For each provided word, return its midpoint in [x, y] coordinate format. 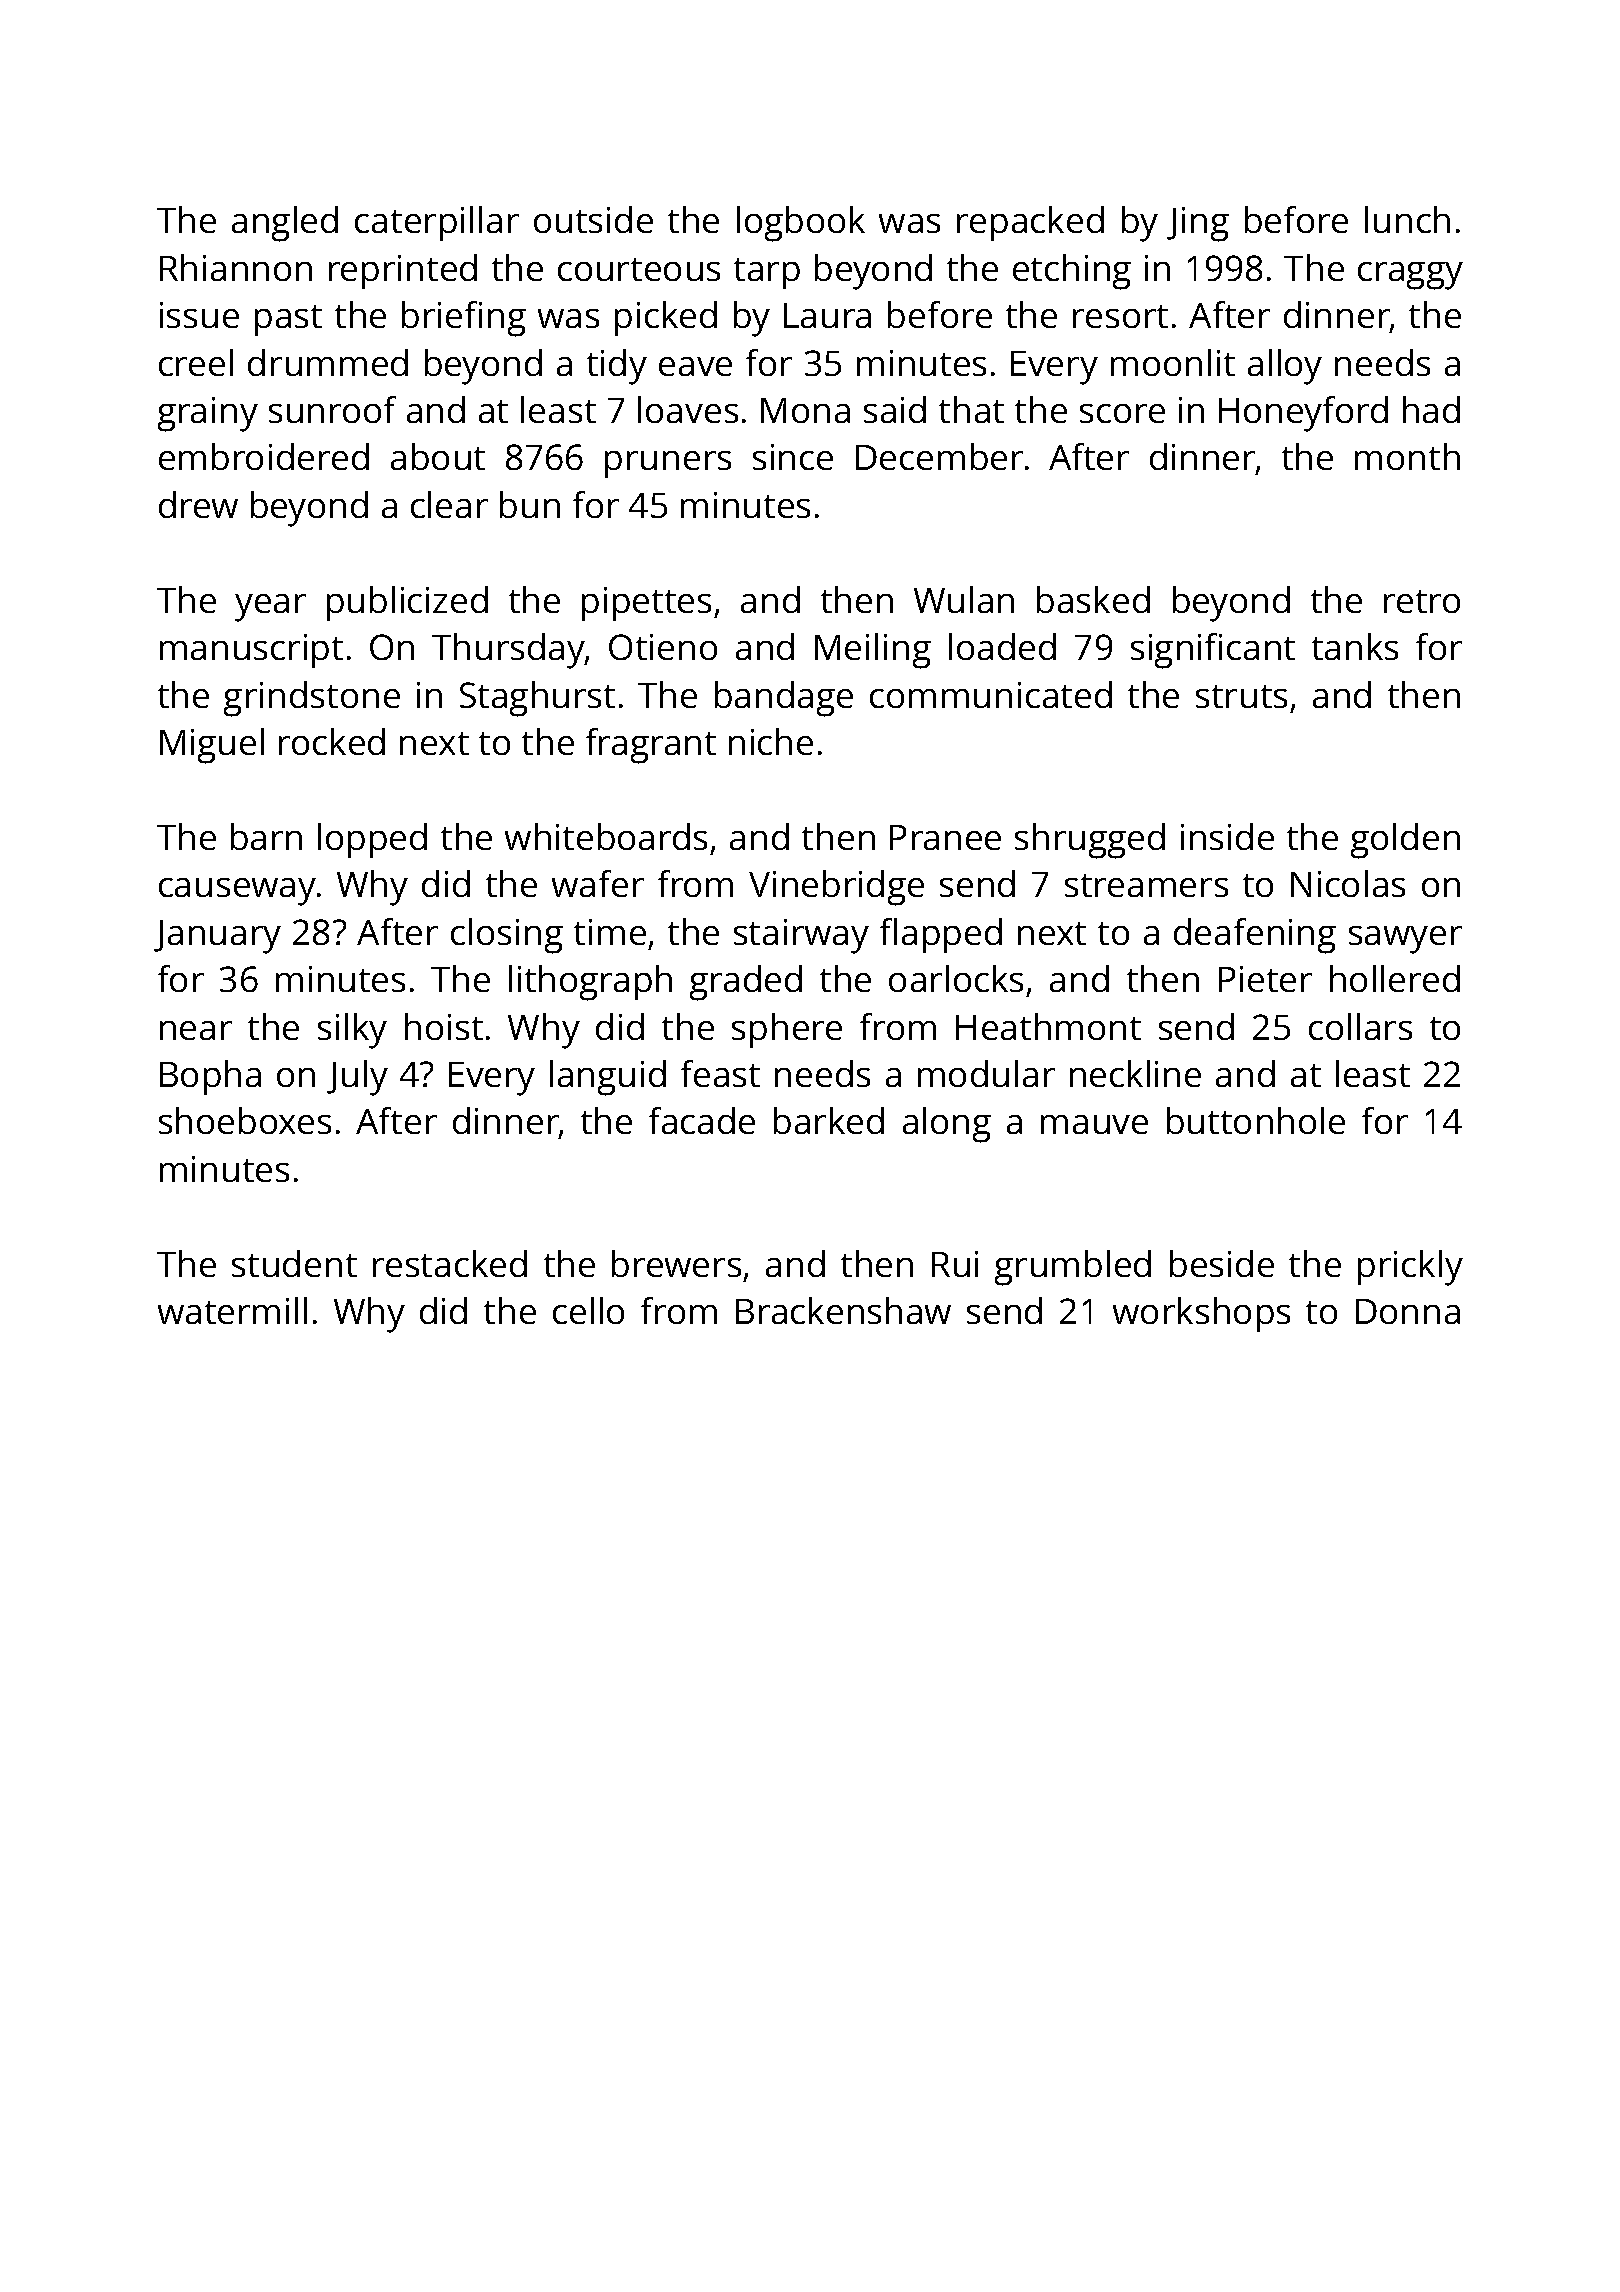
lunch [1407, 219]
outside [593, 219]
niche [771, 741]
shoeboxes [245, 1120]
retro [1422, 601]
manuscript [251, 651]
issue [199, 315]
